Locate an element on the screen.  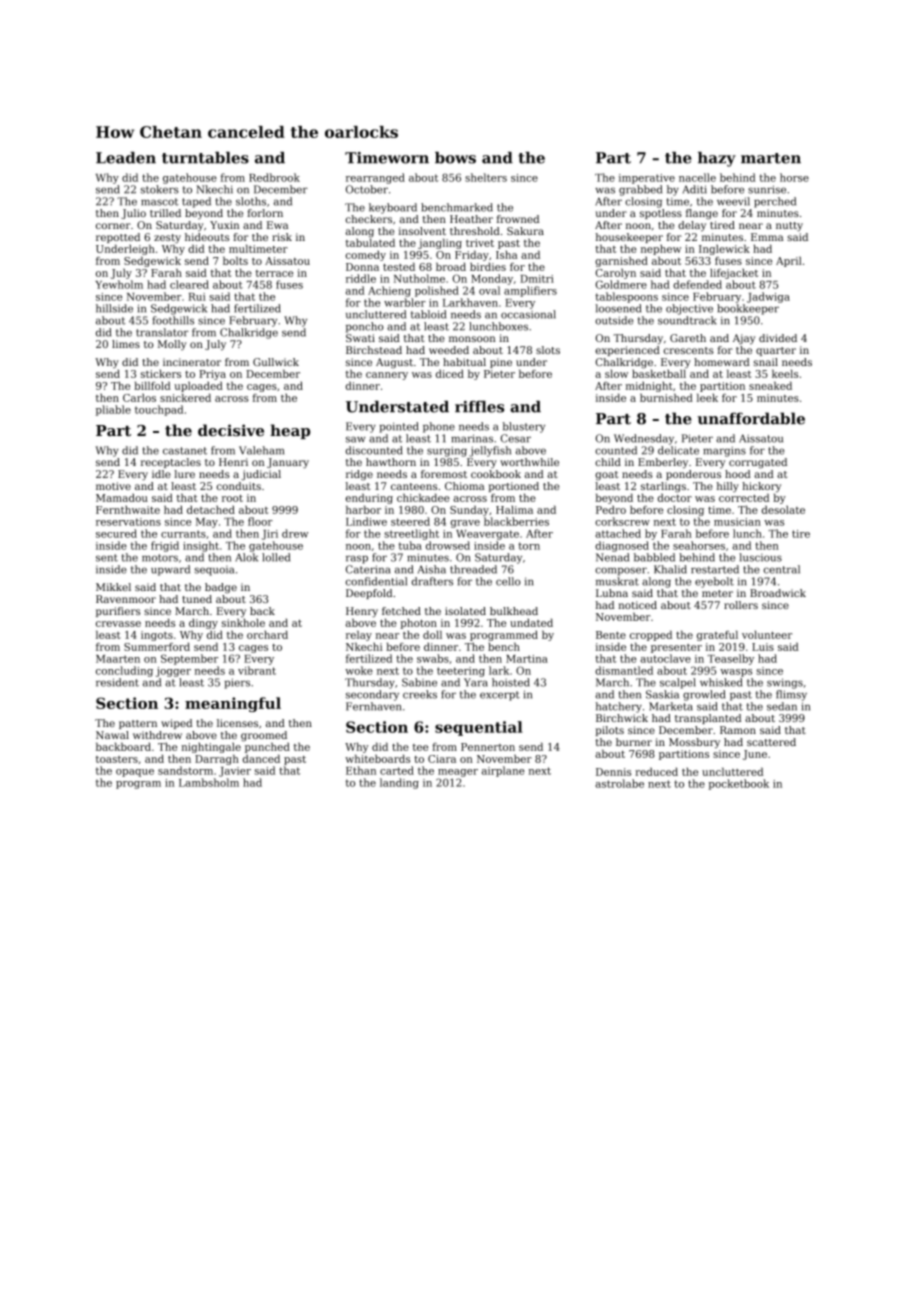
Fernthwaite is located at coordinates (128, 510).
